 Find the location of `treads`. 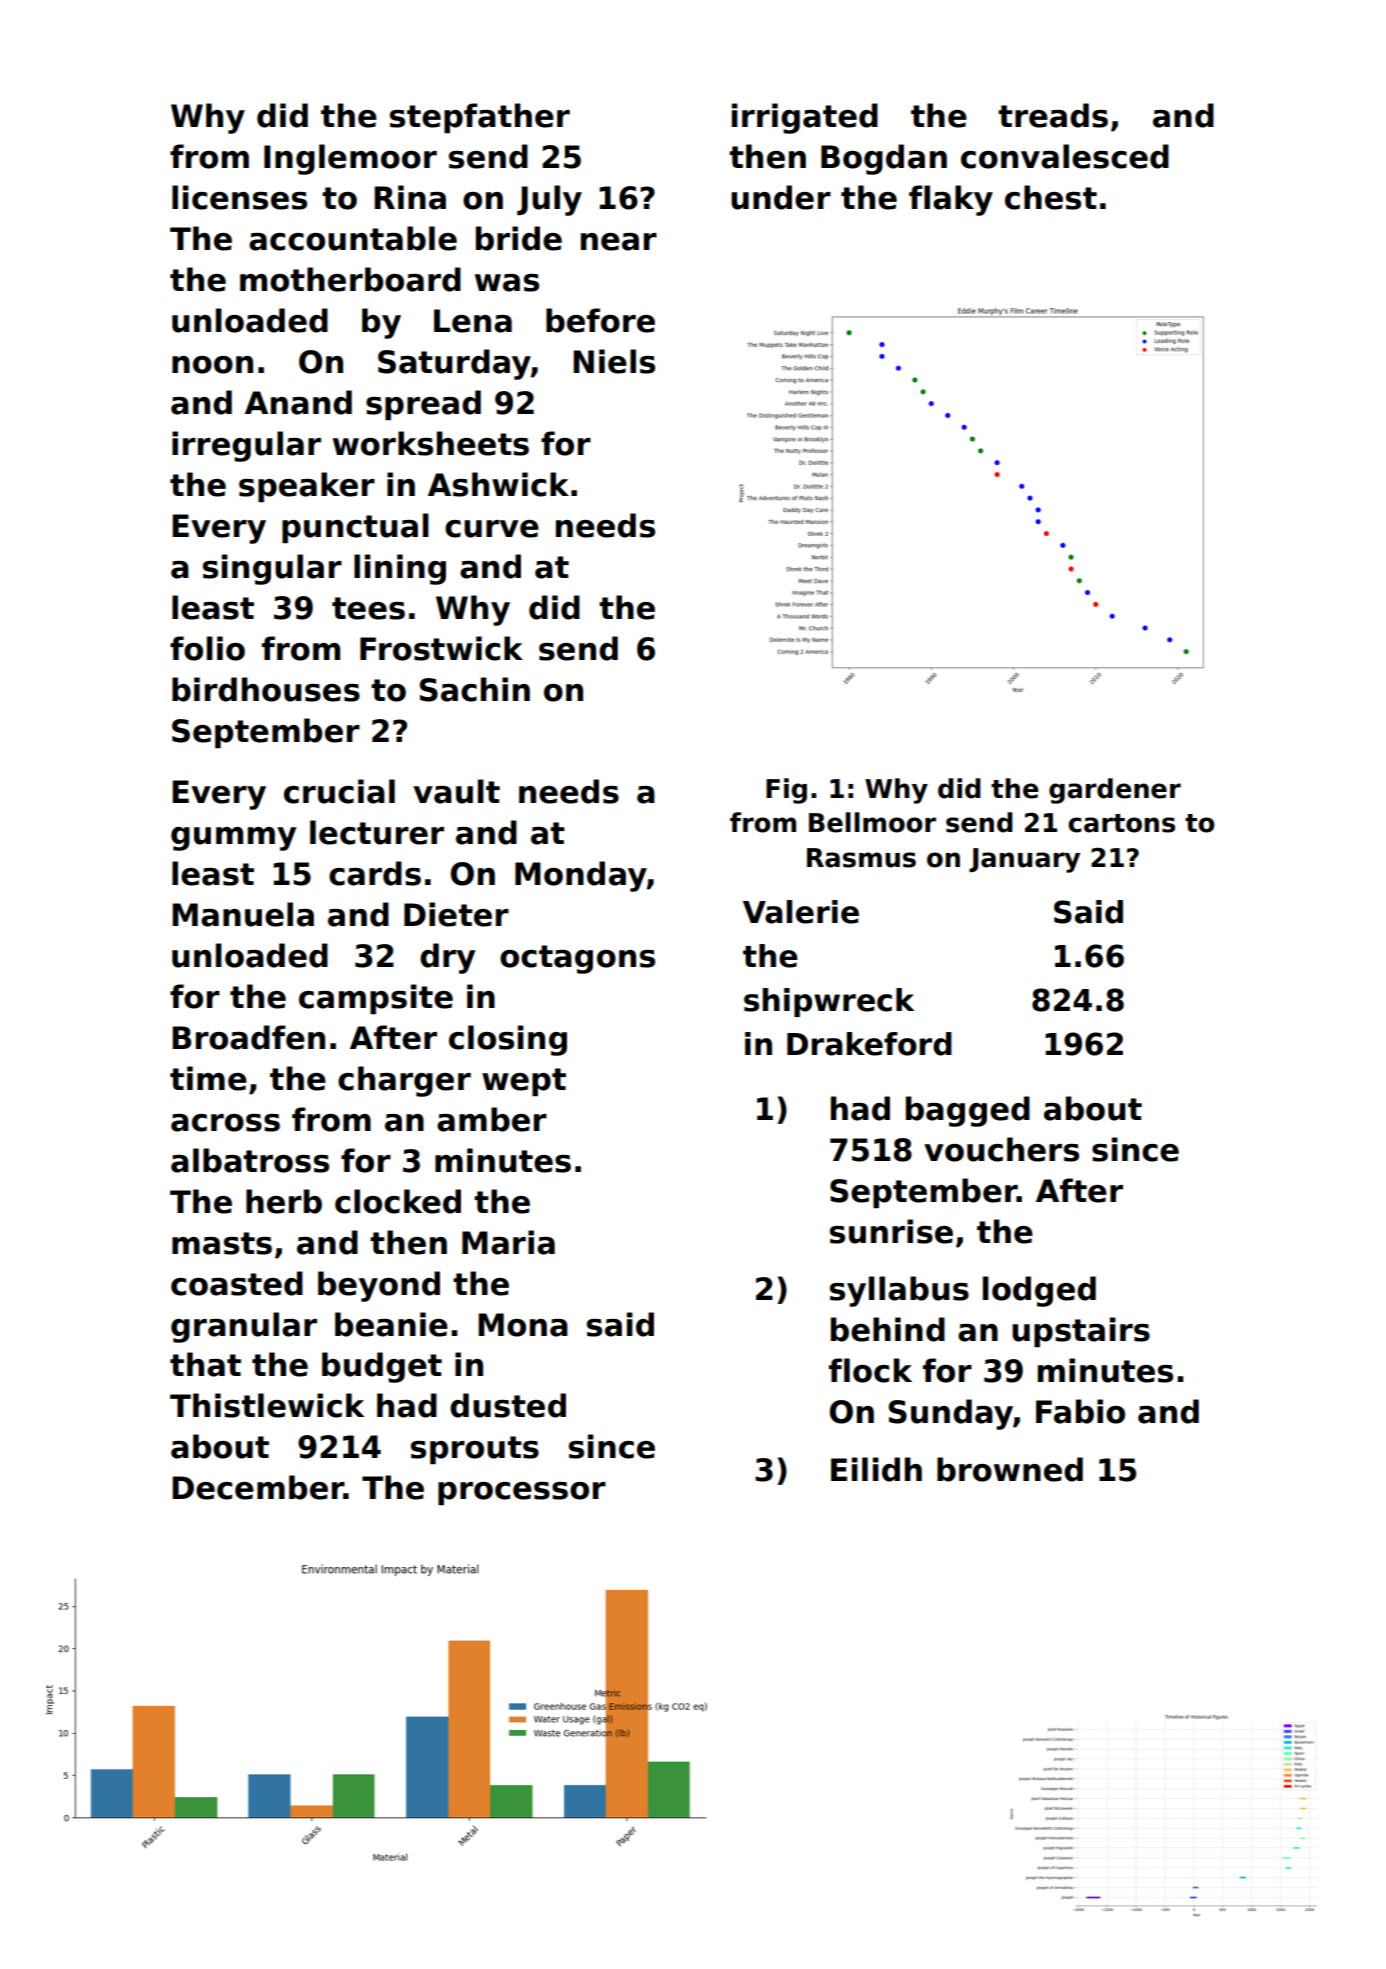

treads is located at coordinates (1053, 115).
